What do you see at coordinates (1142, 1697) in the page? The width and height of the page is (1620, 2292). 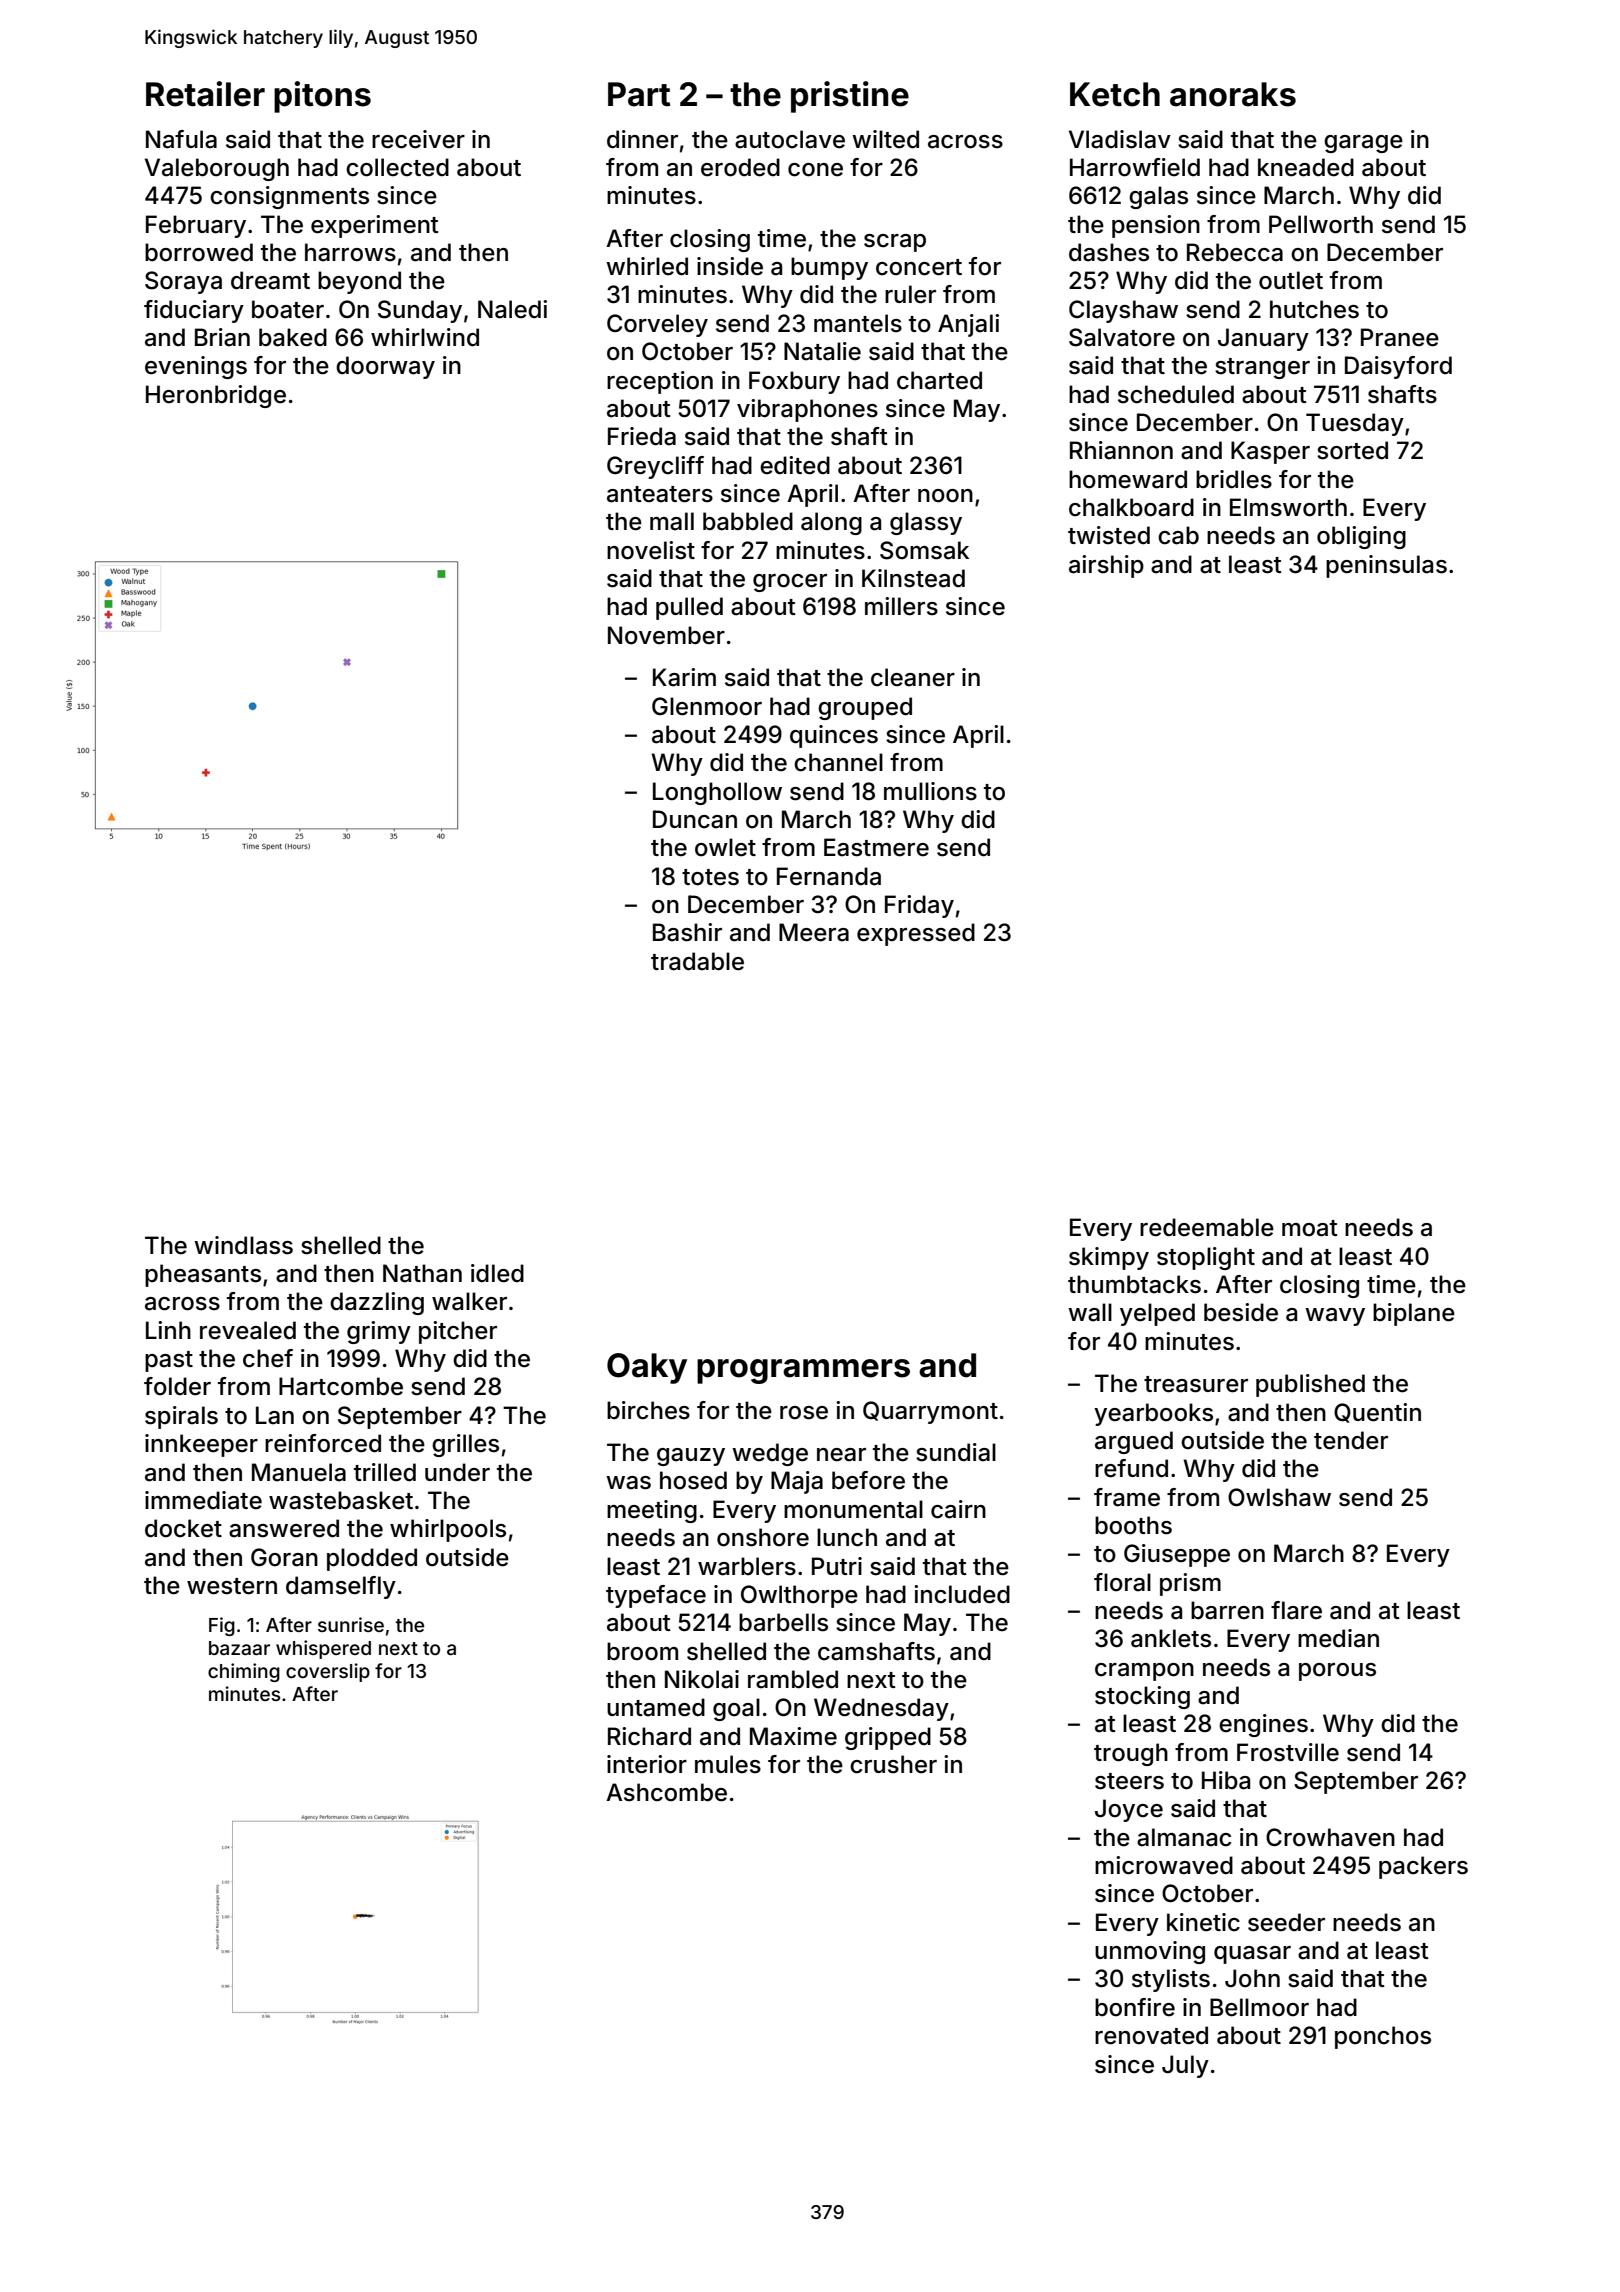 I see `stocking` at bounding box center [1142, 1697].
